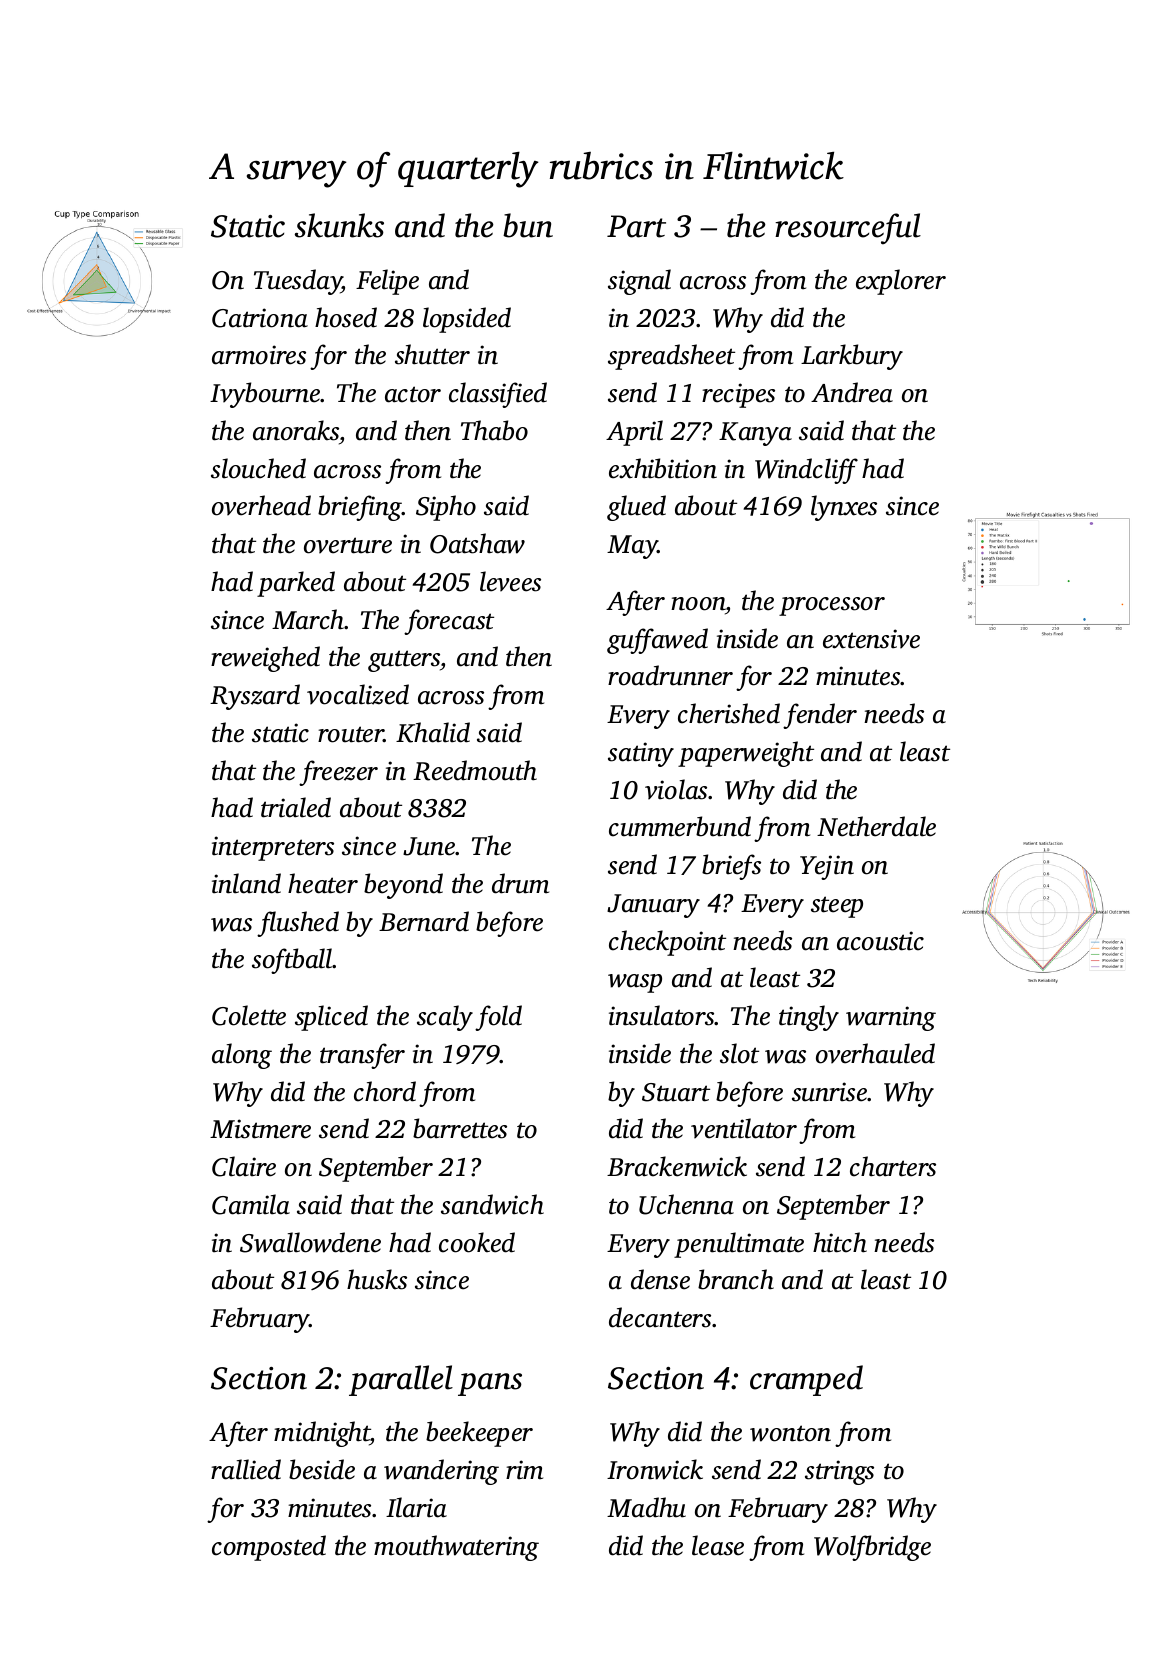 The image size is (1165, 1654). Describe the element at coordinates (830, 1092) in the screenshot. I see `sunrise` at that location.
